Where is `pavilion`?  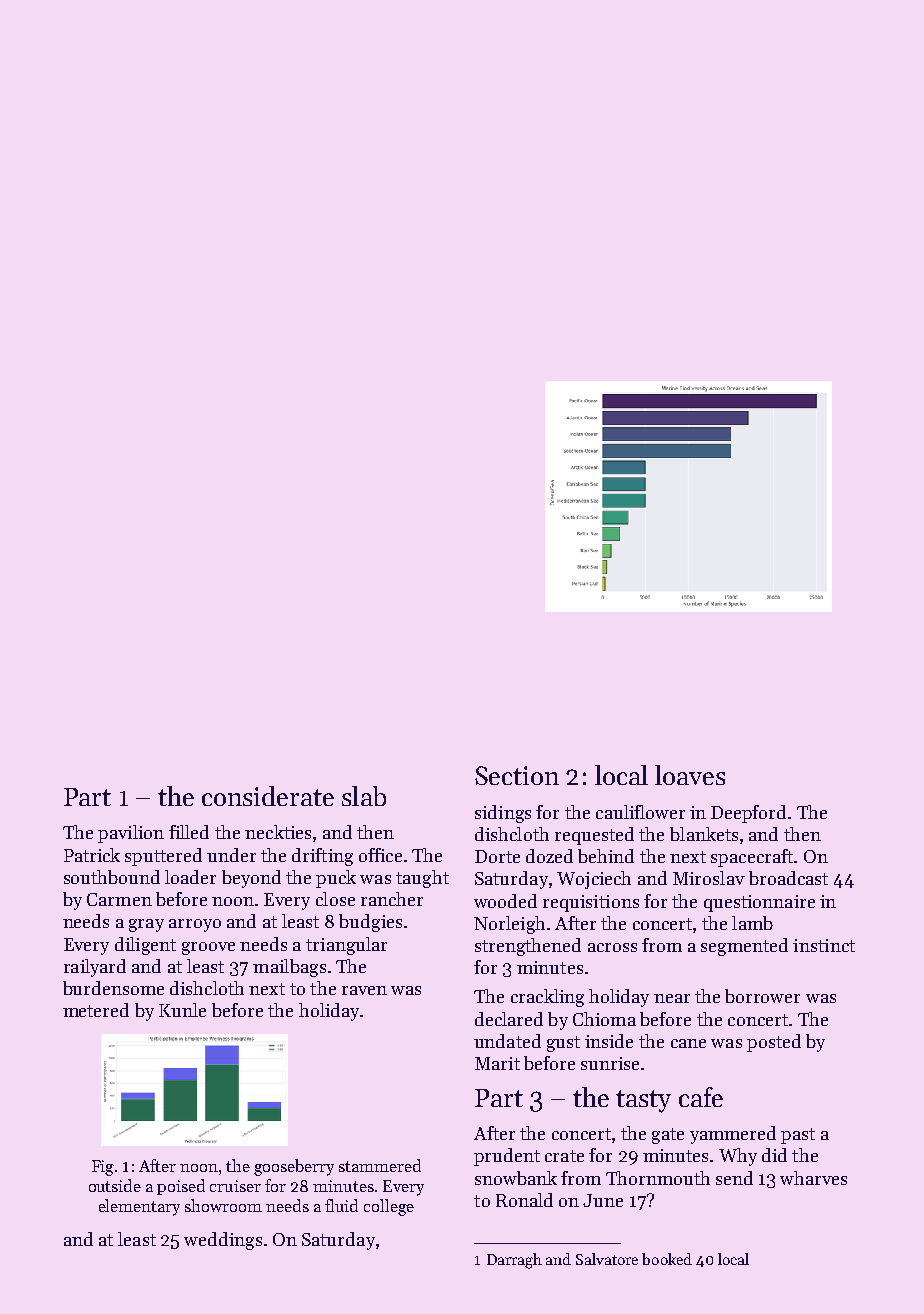 pavilion is located at coordinates (131, 834).
